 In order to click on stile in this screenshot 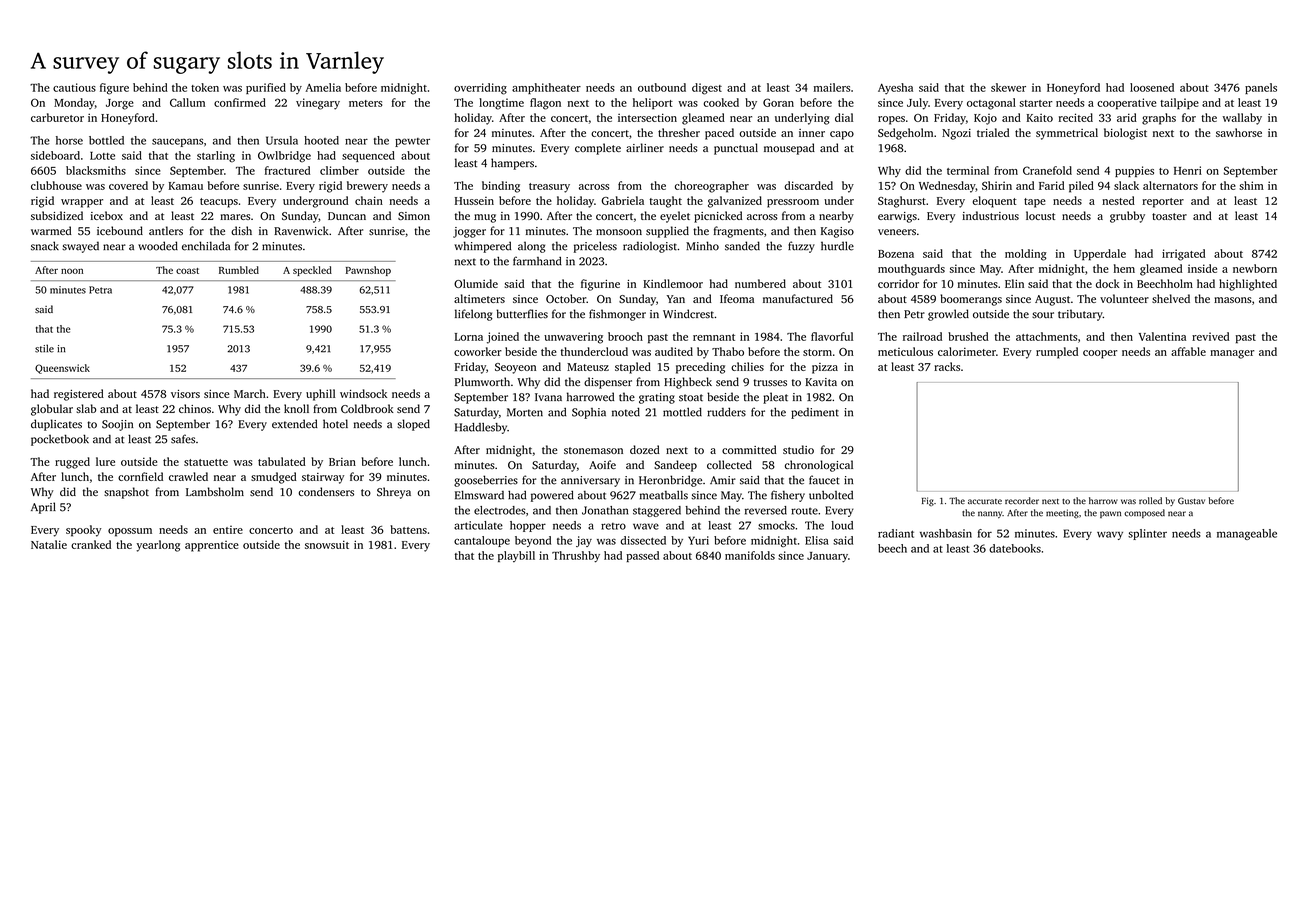, I will do `click(44, 348)`.
